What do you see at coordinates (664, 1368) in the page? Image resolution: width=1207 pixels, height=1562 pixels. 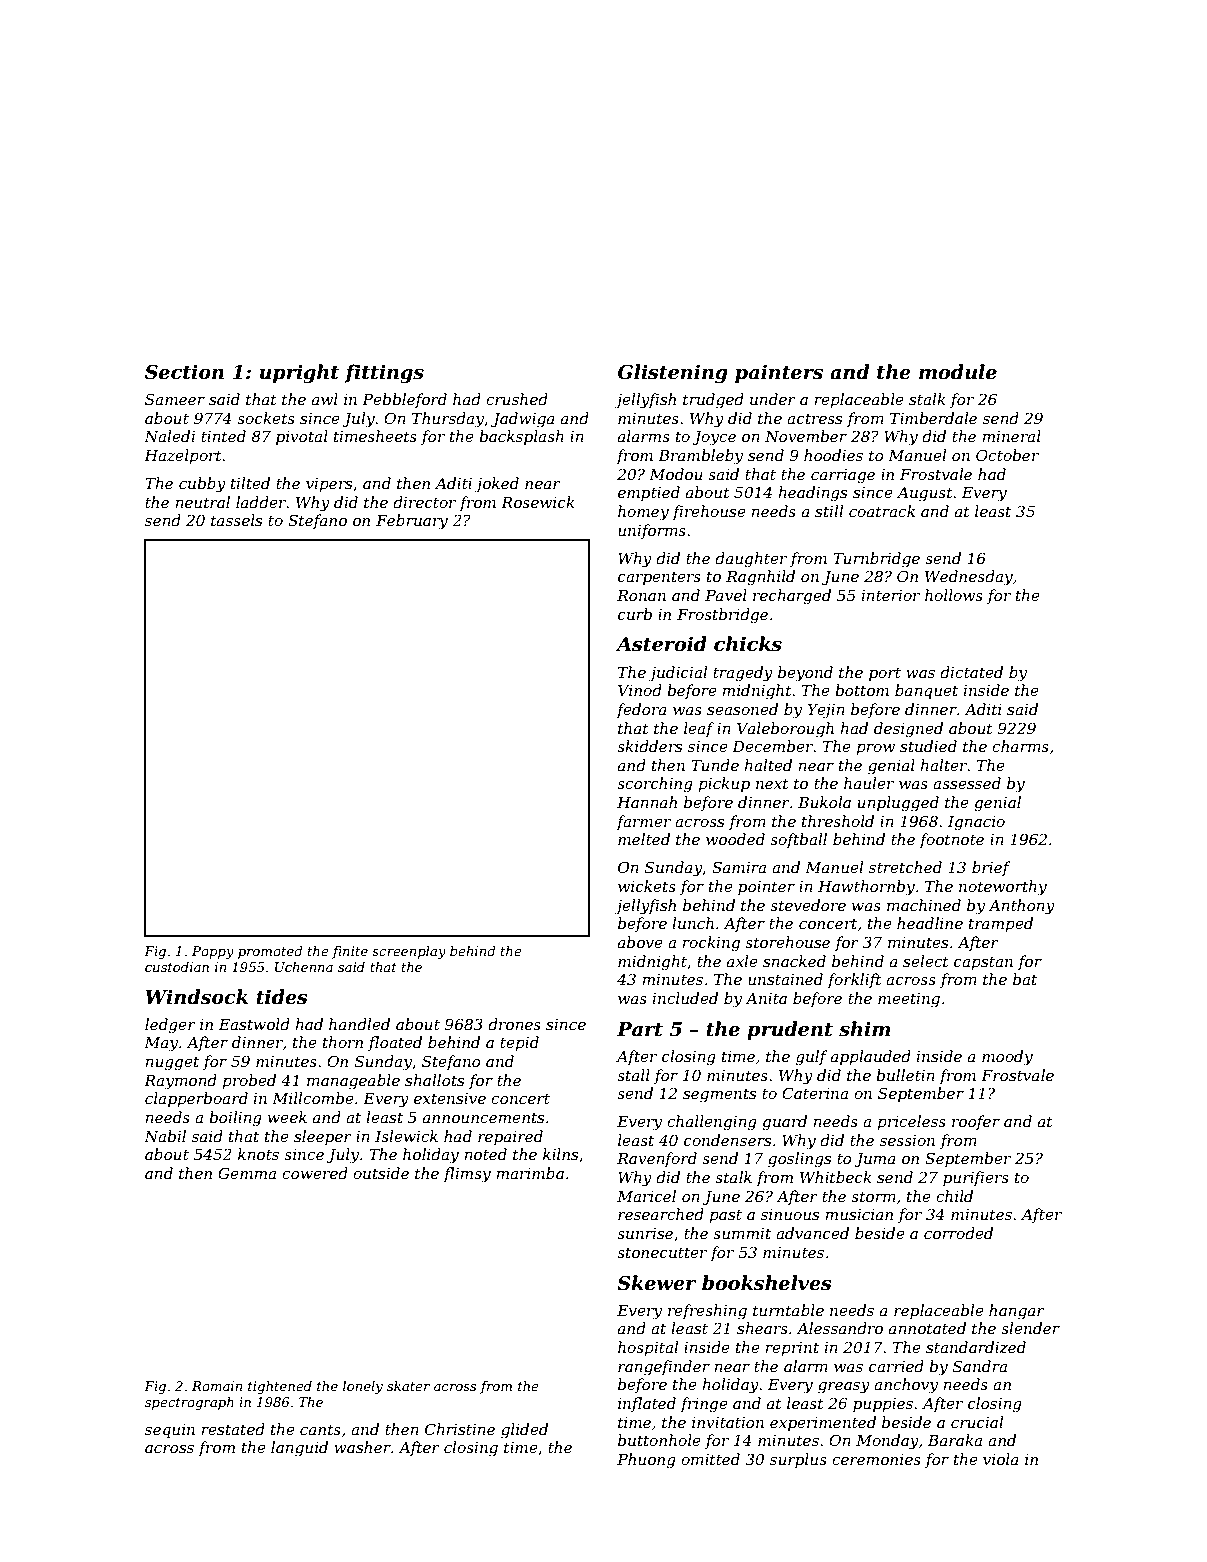 I see `rangefinder` at bounding box center [664, 1368].
